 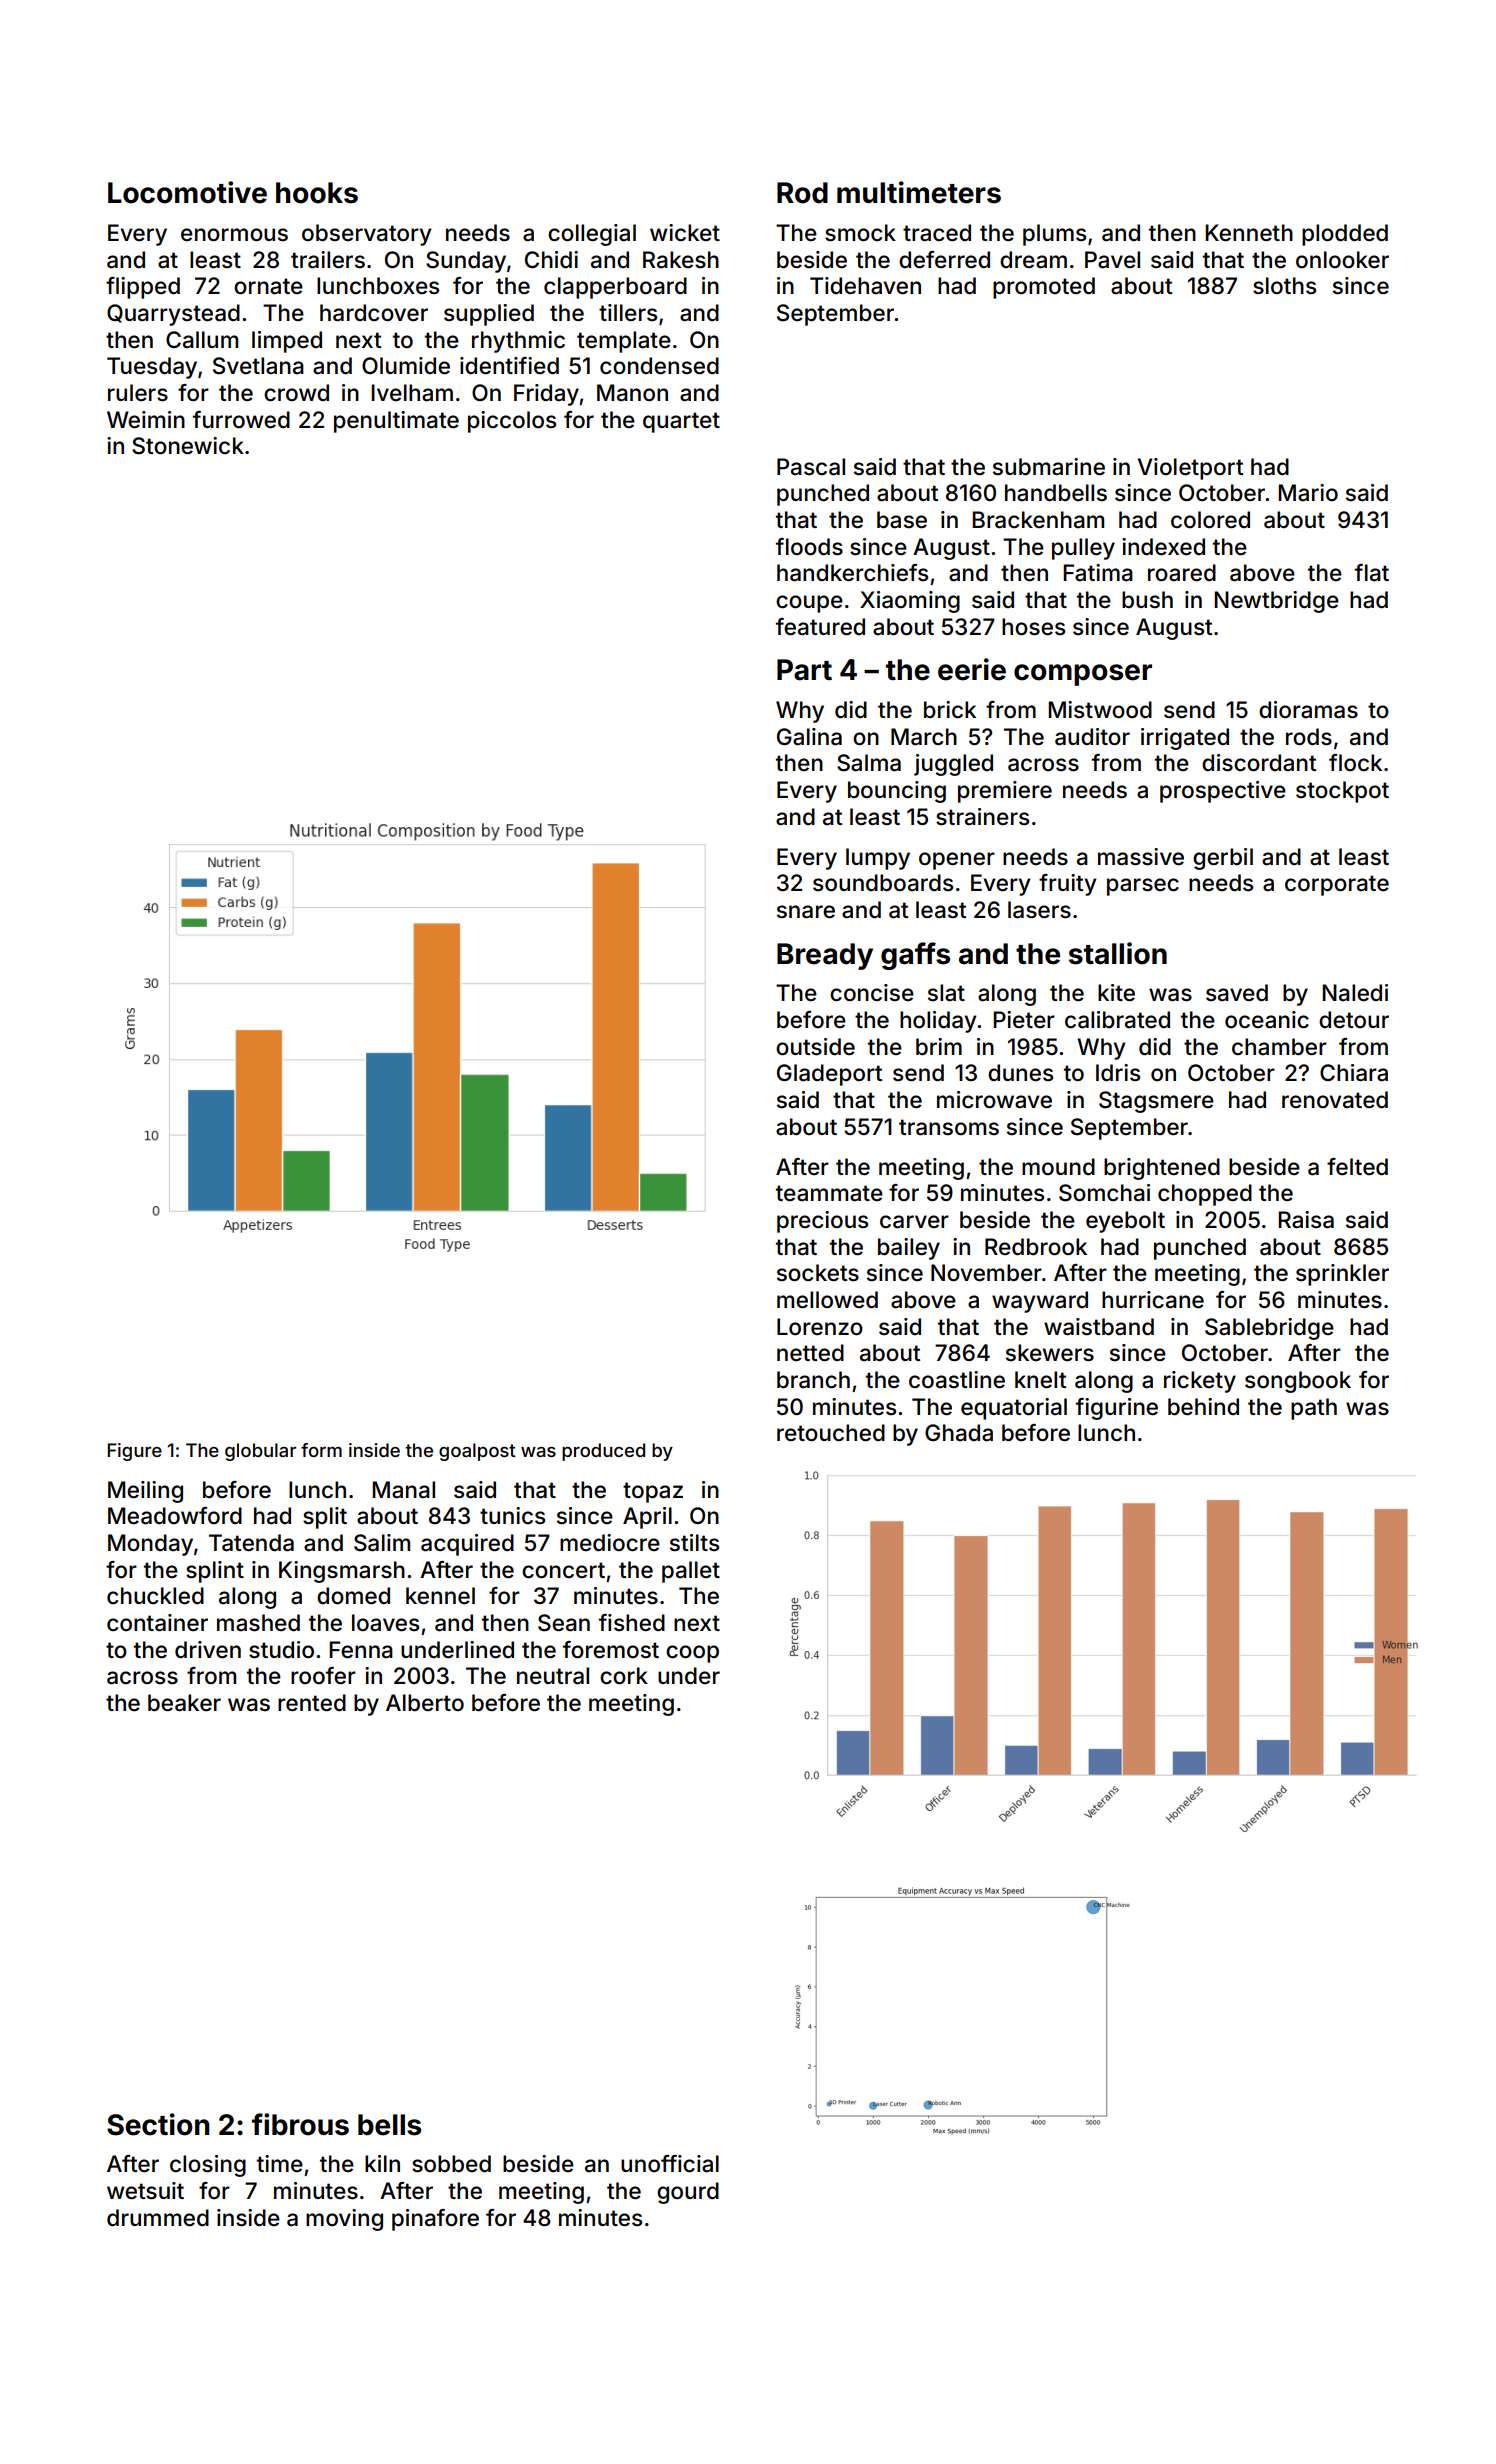 I want to click on Stonewick, so click(x=188, y=446).
